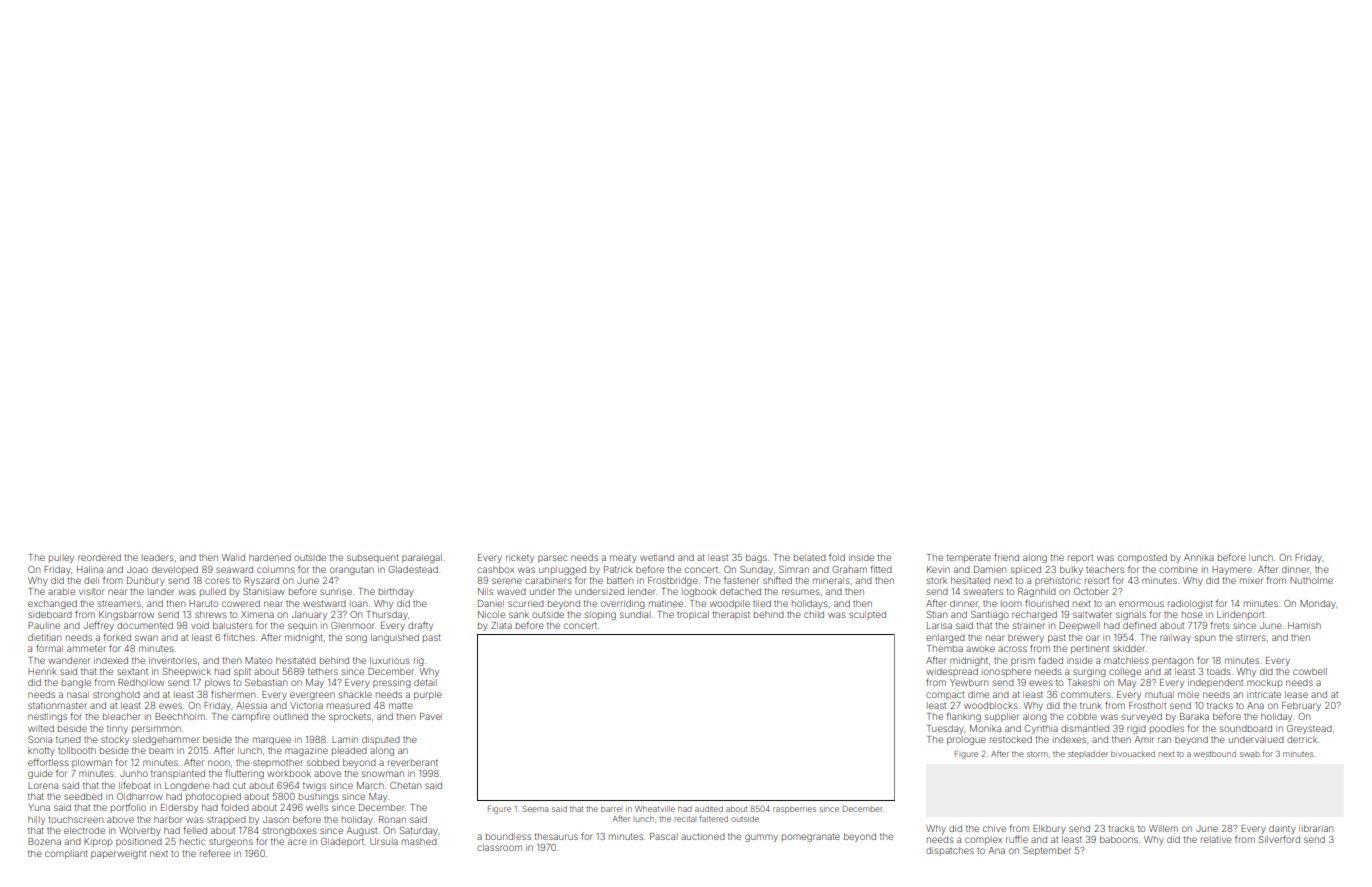  Describe the element at coordinates (1091, 705) in the screenshot. I see `trunk` at that location.
